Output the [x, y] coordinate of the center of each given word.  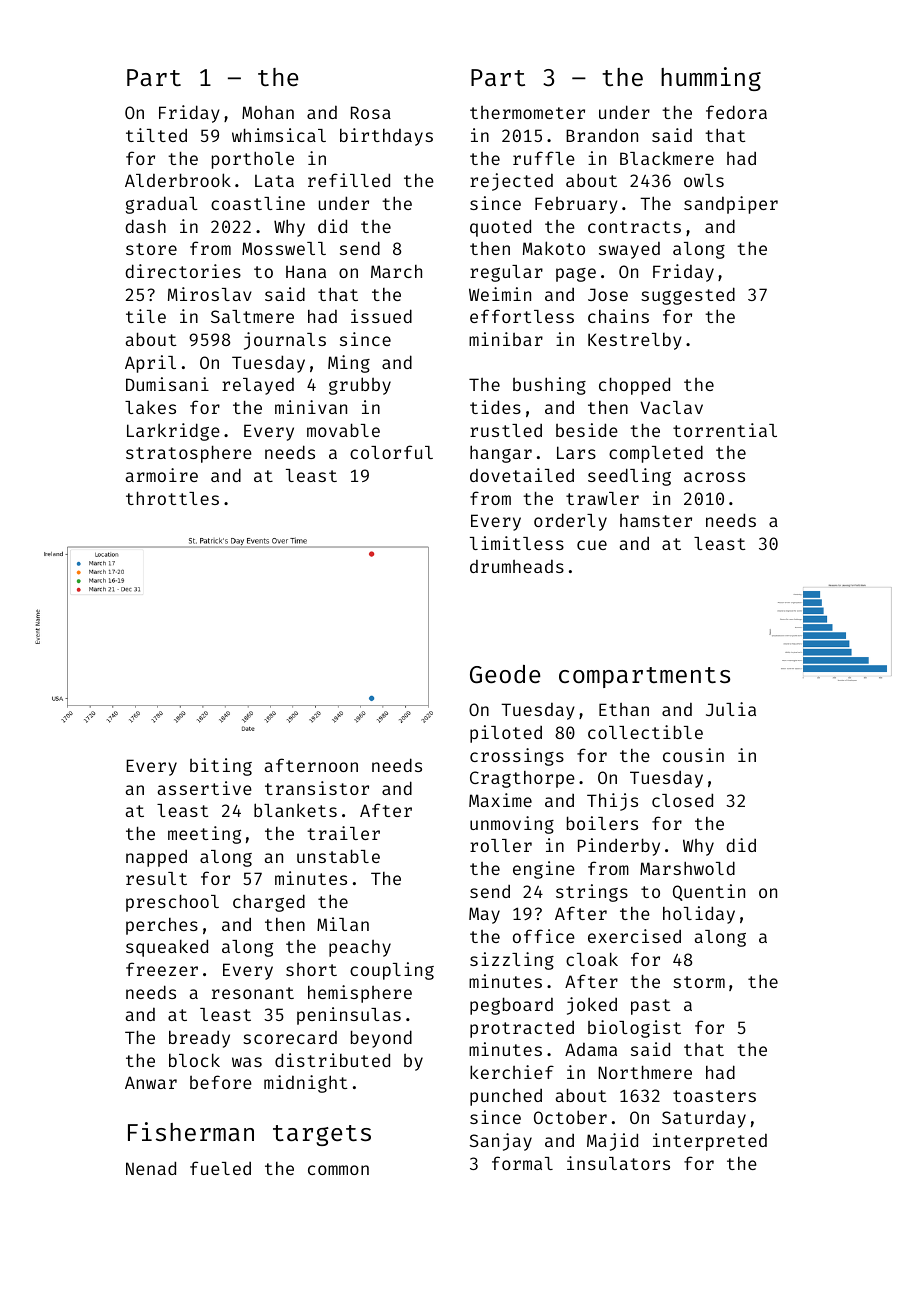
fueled [220, 1168]
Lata [274, 181]
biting [221, 767]
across [714, 477]
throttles [172, 498]
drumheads [517, 566]
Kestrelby [635, 341]
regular [506, 273]
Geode [505, 674]
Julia [731, 709]
